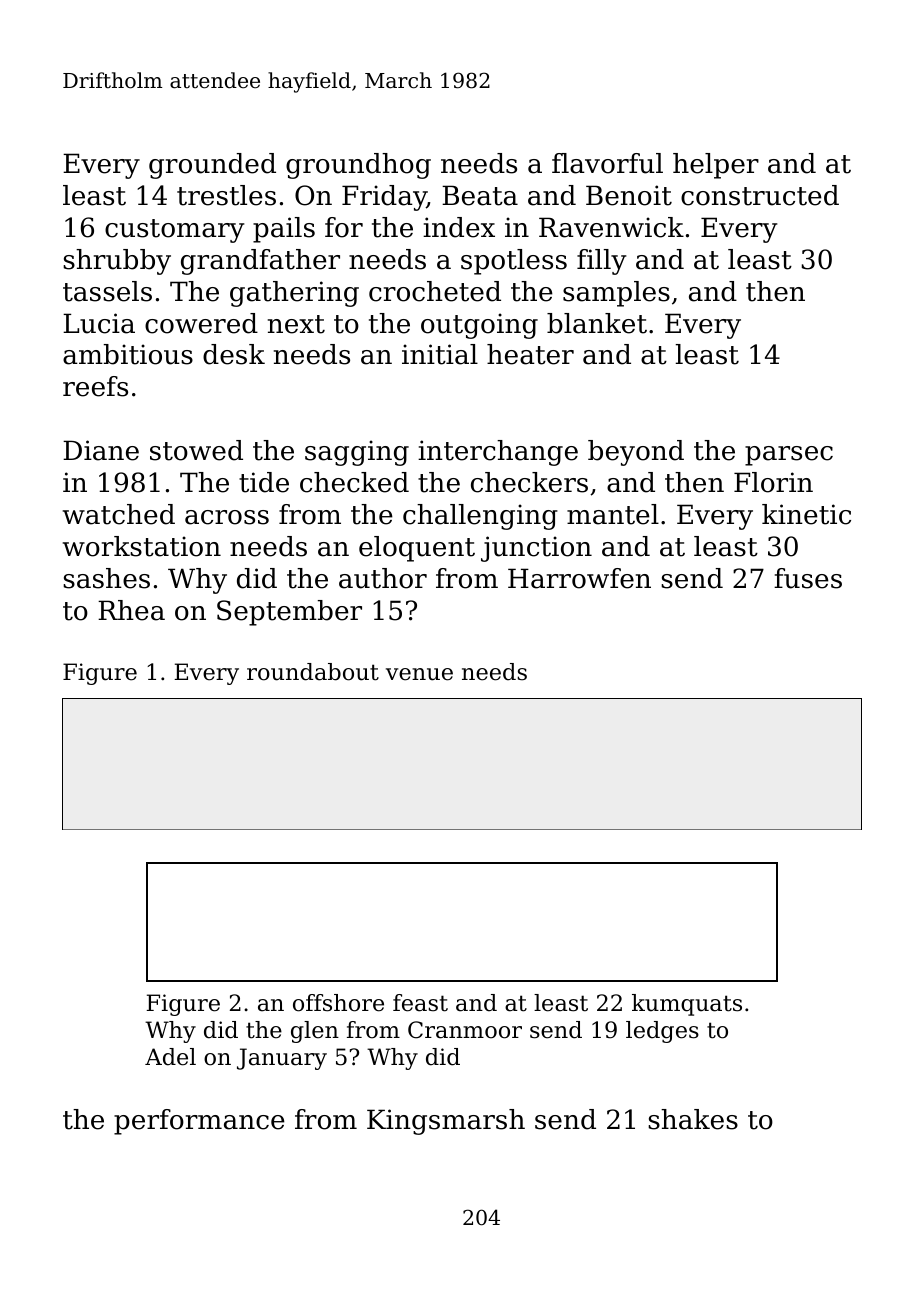  Describe the element at coordinates (170, 1057) in the page. I see `Adel` at that location.
